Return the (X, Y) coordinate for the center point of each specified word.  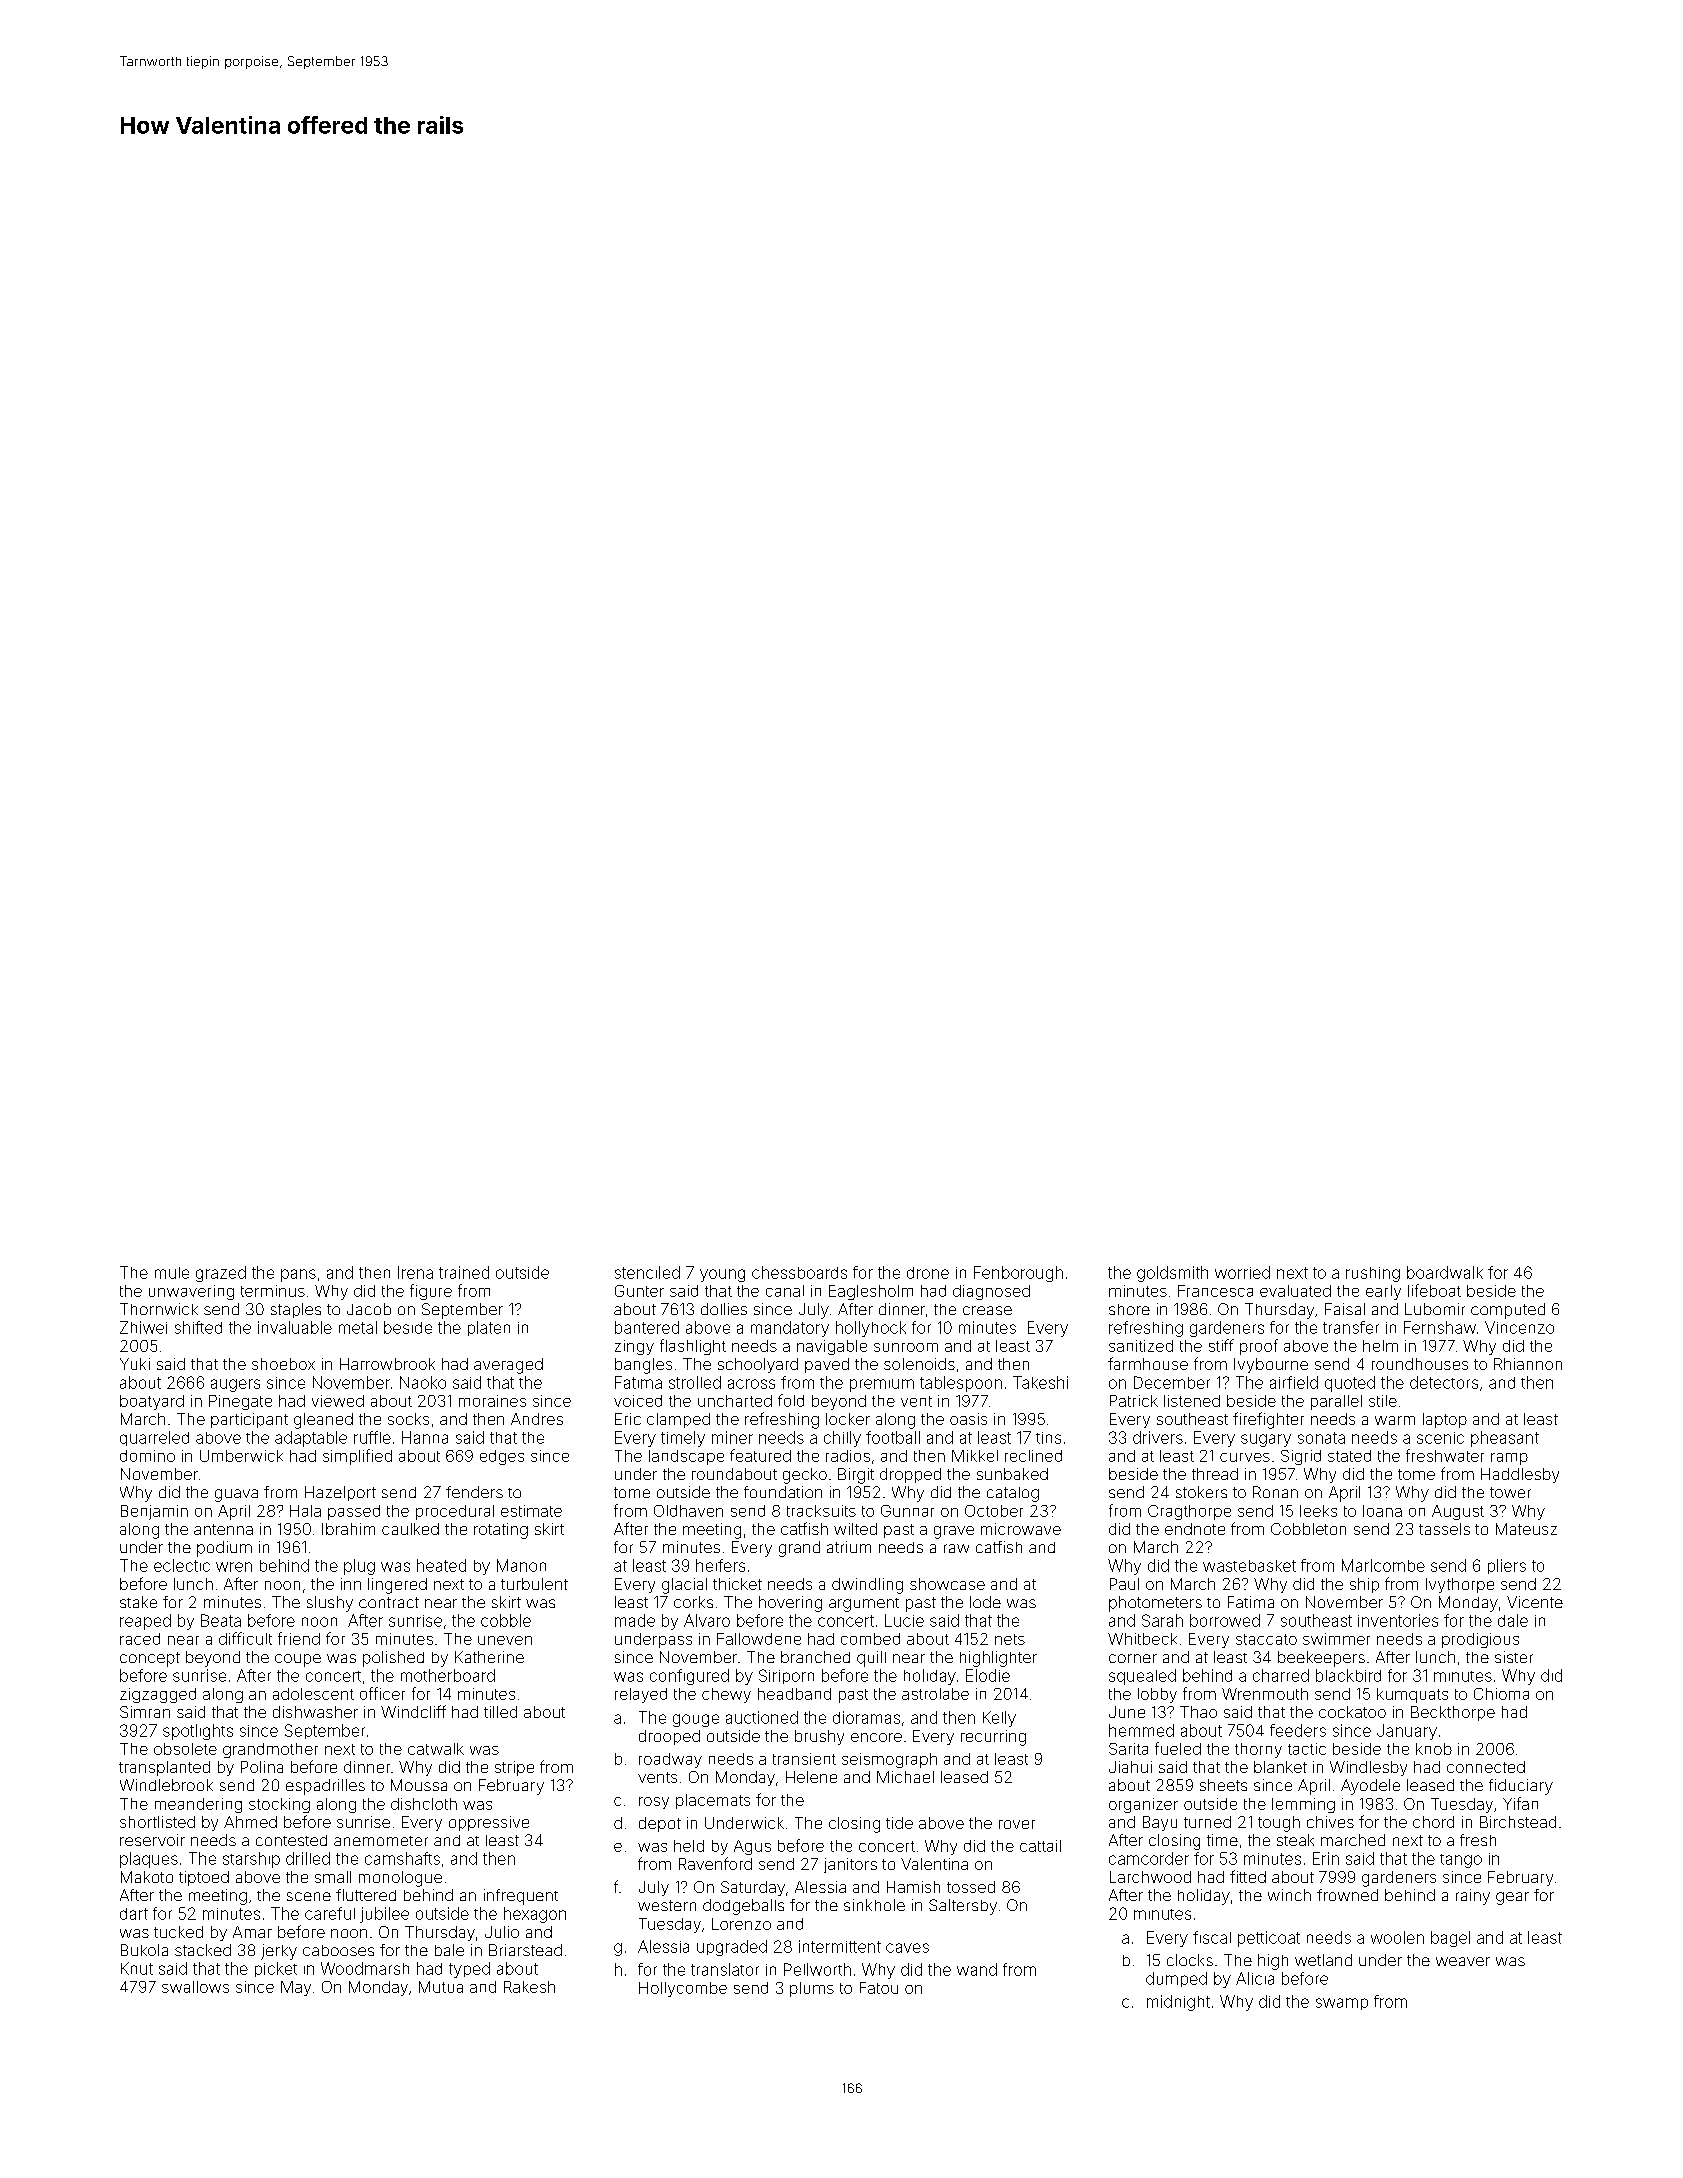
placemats (713, 1801)
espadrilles (325, 1787)
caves (907, 1948)
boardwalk (1445, 1272)
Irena (415, 1272)
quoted (1350, 1384)
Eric (628, 1419)
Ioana (1382, 1511)
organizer (1143, 1805)
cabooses (338, 1950)
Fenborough (1018, 1274)
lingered (397, 1586)
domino (147, 1456)
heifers (720, 1565)
